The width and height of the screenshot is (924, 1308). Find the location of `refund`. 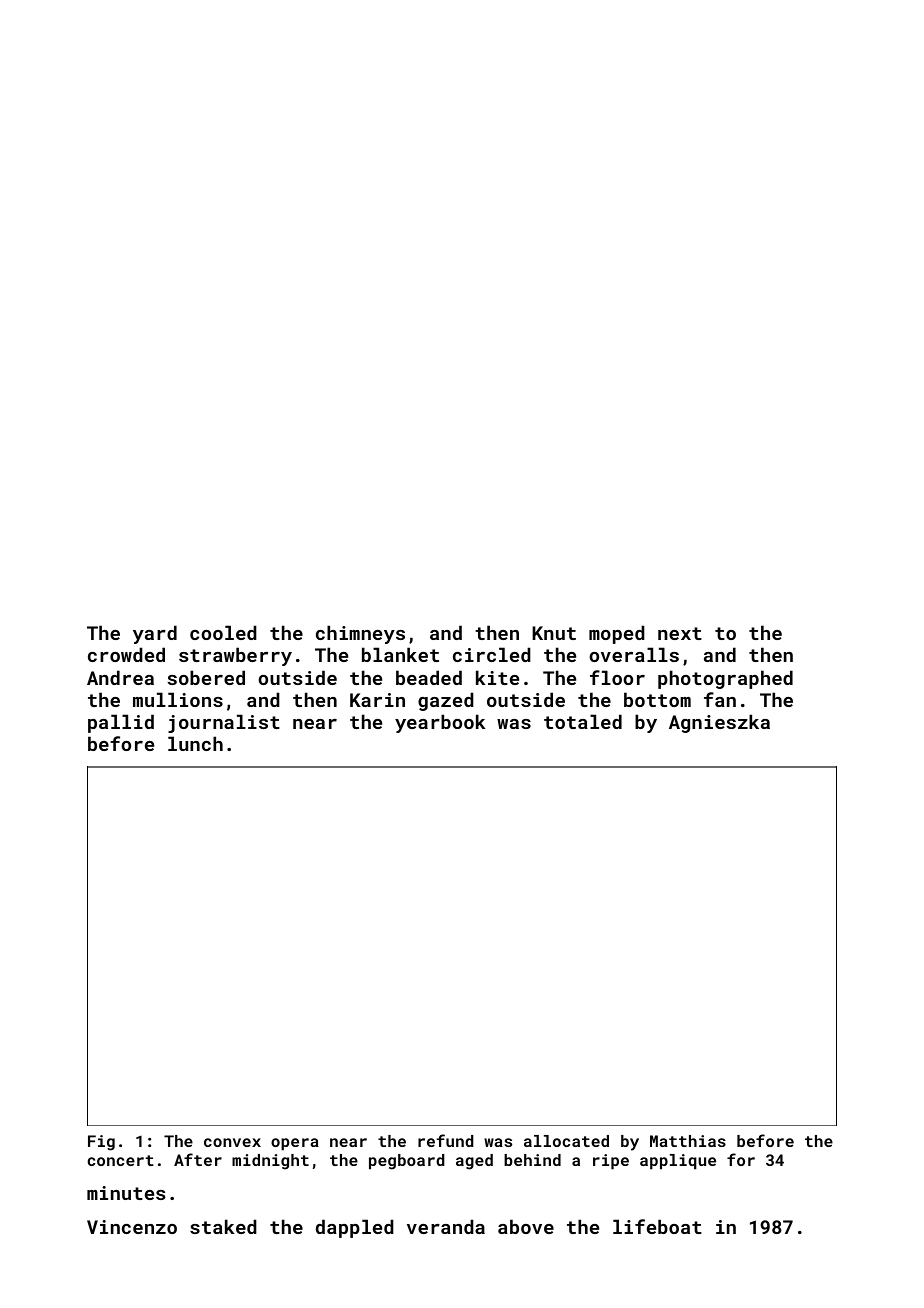

refund is located at coordinates (446, 1140).
